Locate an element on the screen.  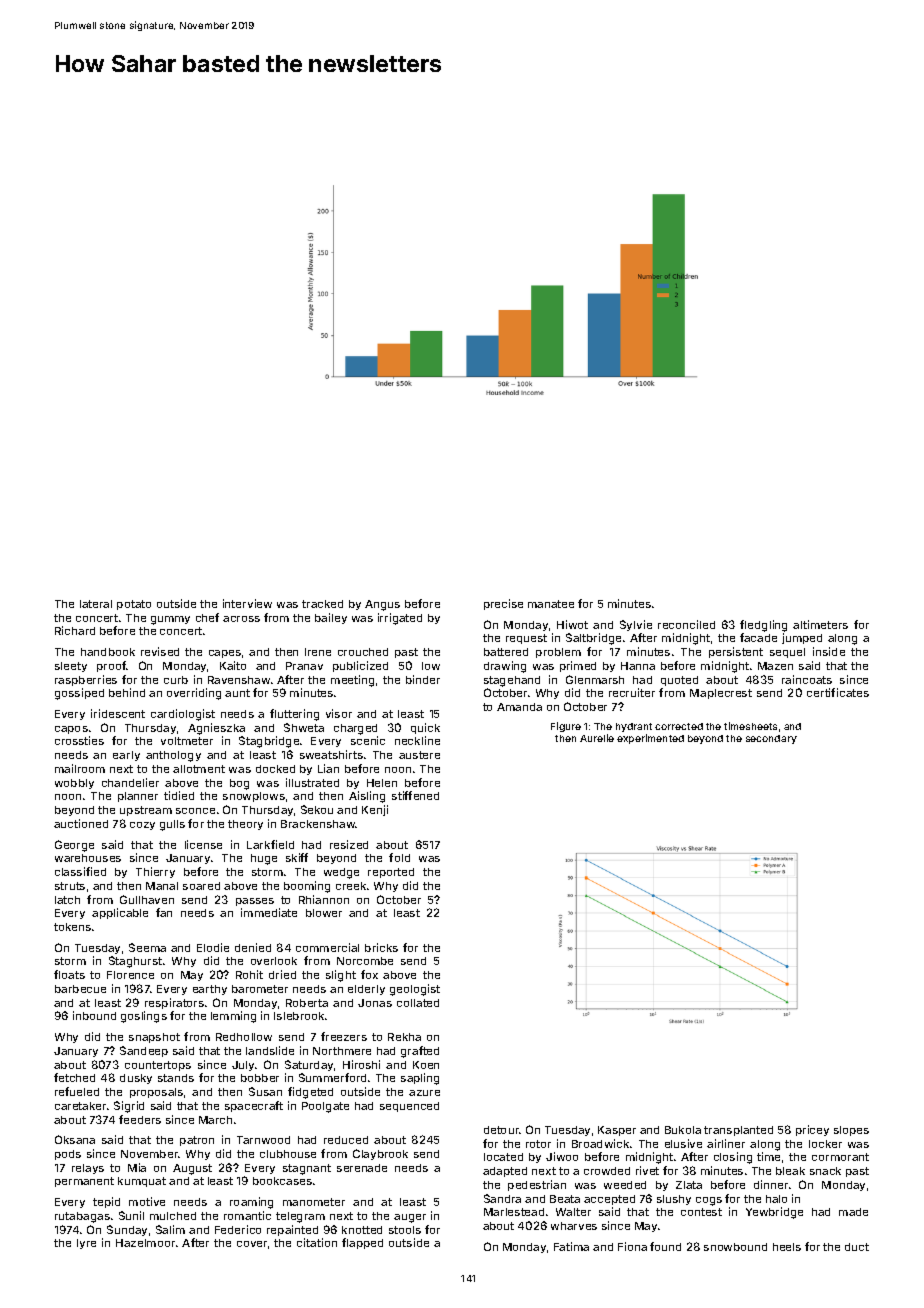
stiffened is located at coordinates (415, 795).
